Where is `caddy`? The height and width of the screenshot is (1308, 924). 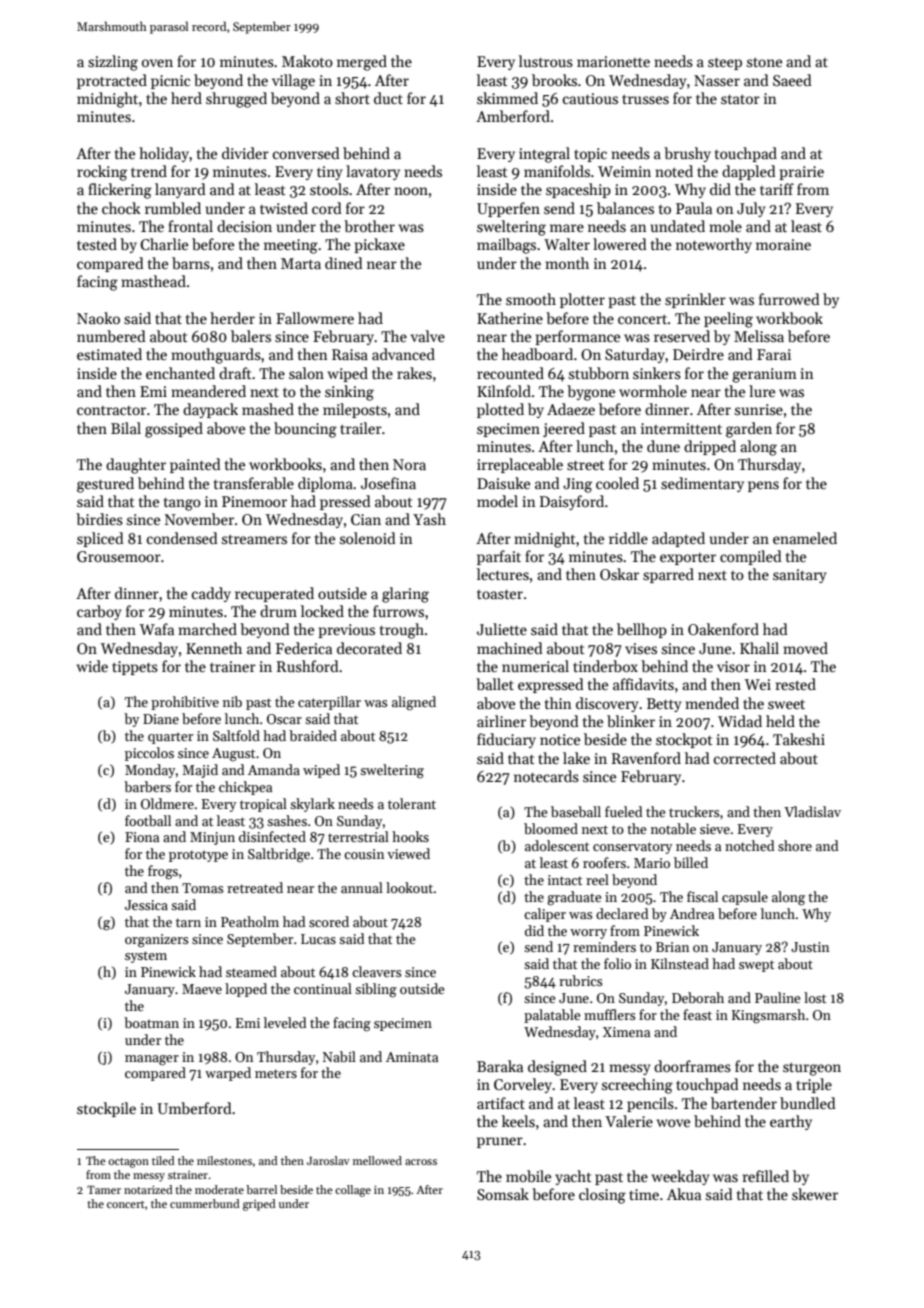 caddy is located at coordinates (211, 594).
